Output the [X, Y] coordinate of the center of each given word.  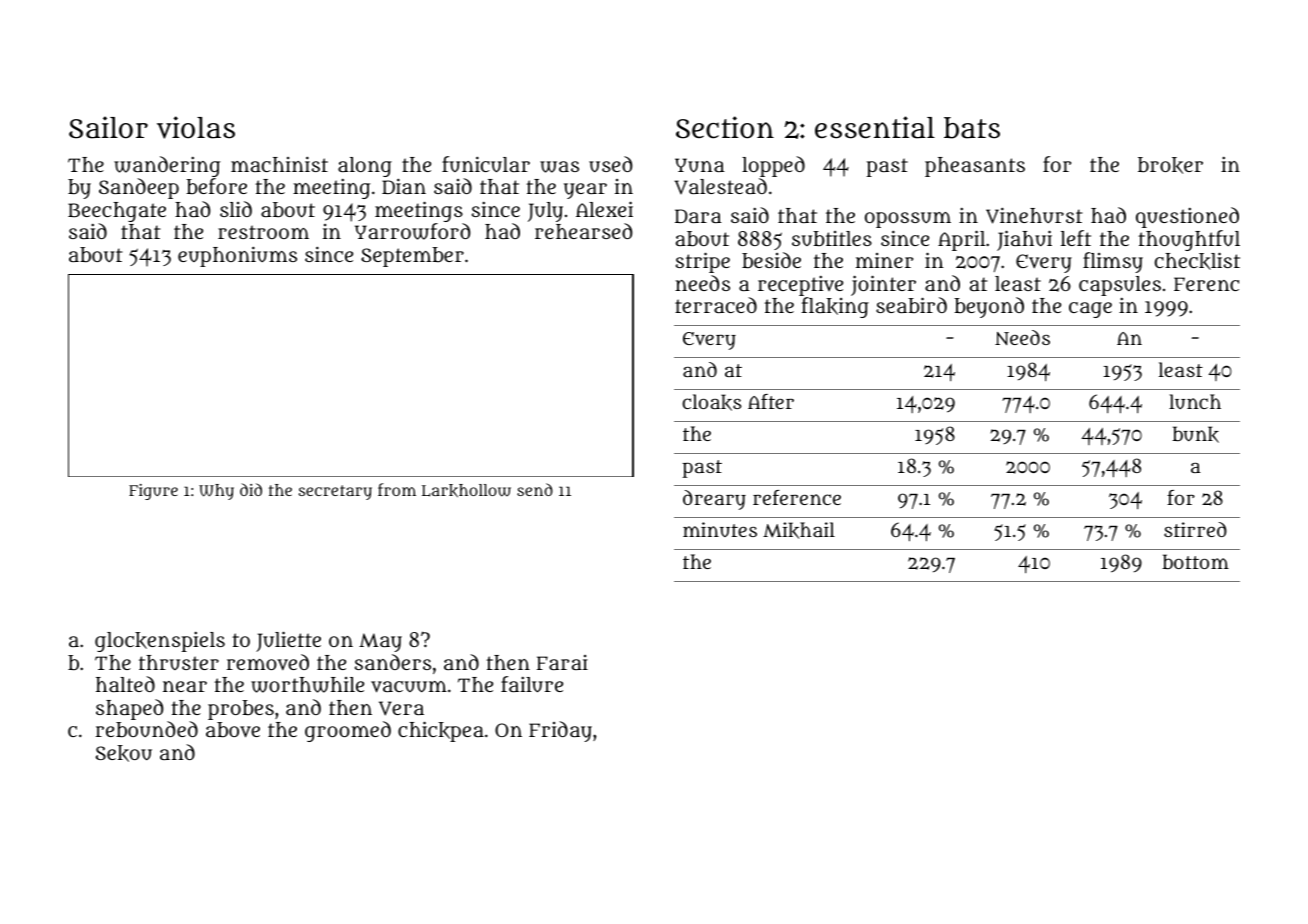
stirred [1195, 529]
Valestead [720, 186]
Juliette [288, 641]
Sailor [108, 127]
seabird [911, 305]
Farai [562, 662]
